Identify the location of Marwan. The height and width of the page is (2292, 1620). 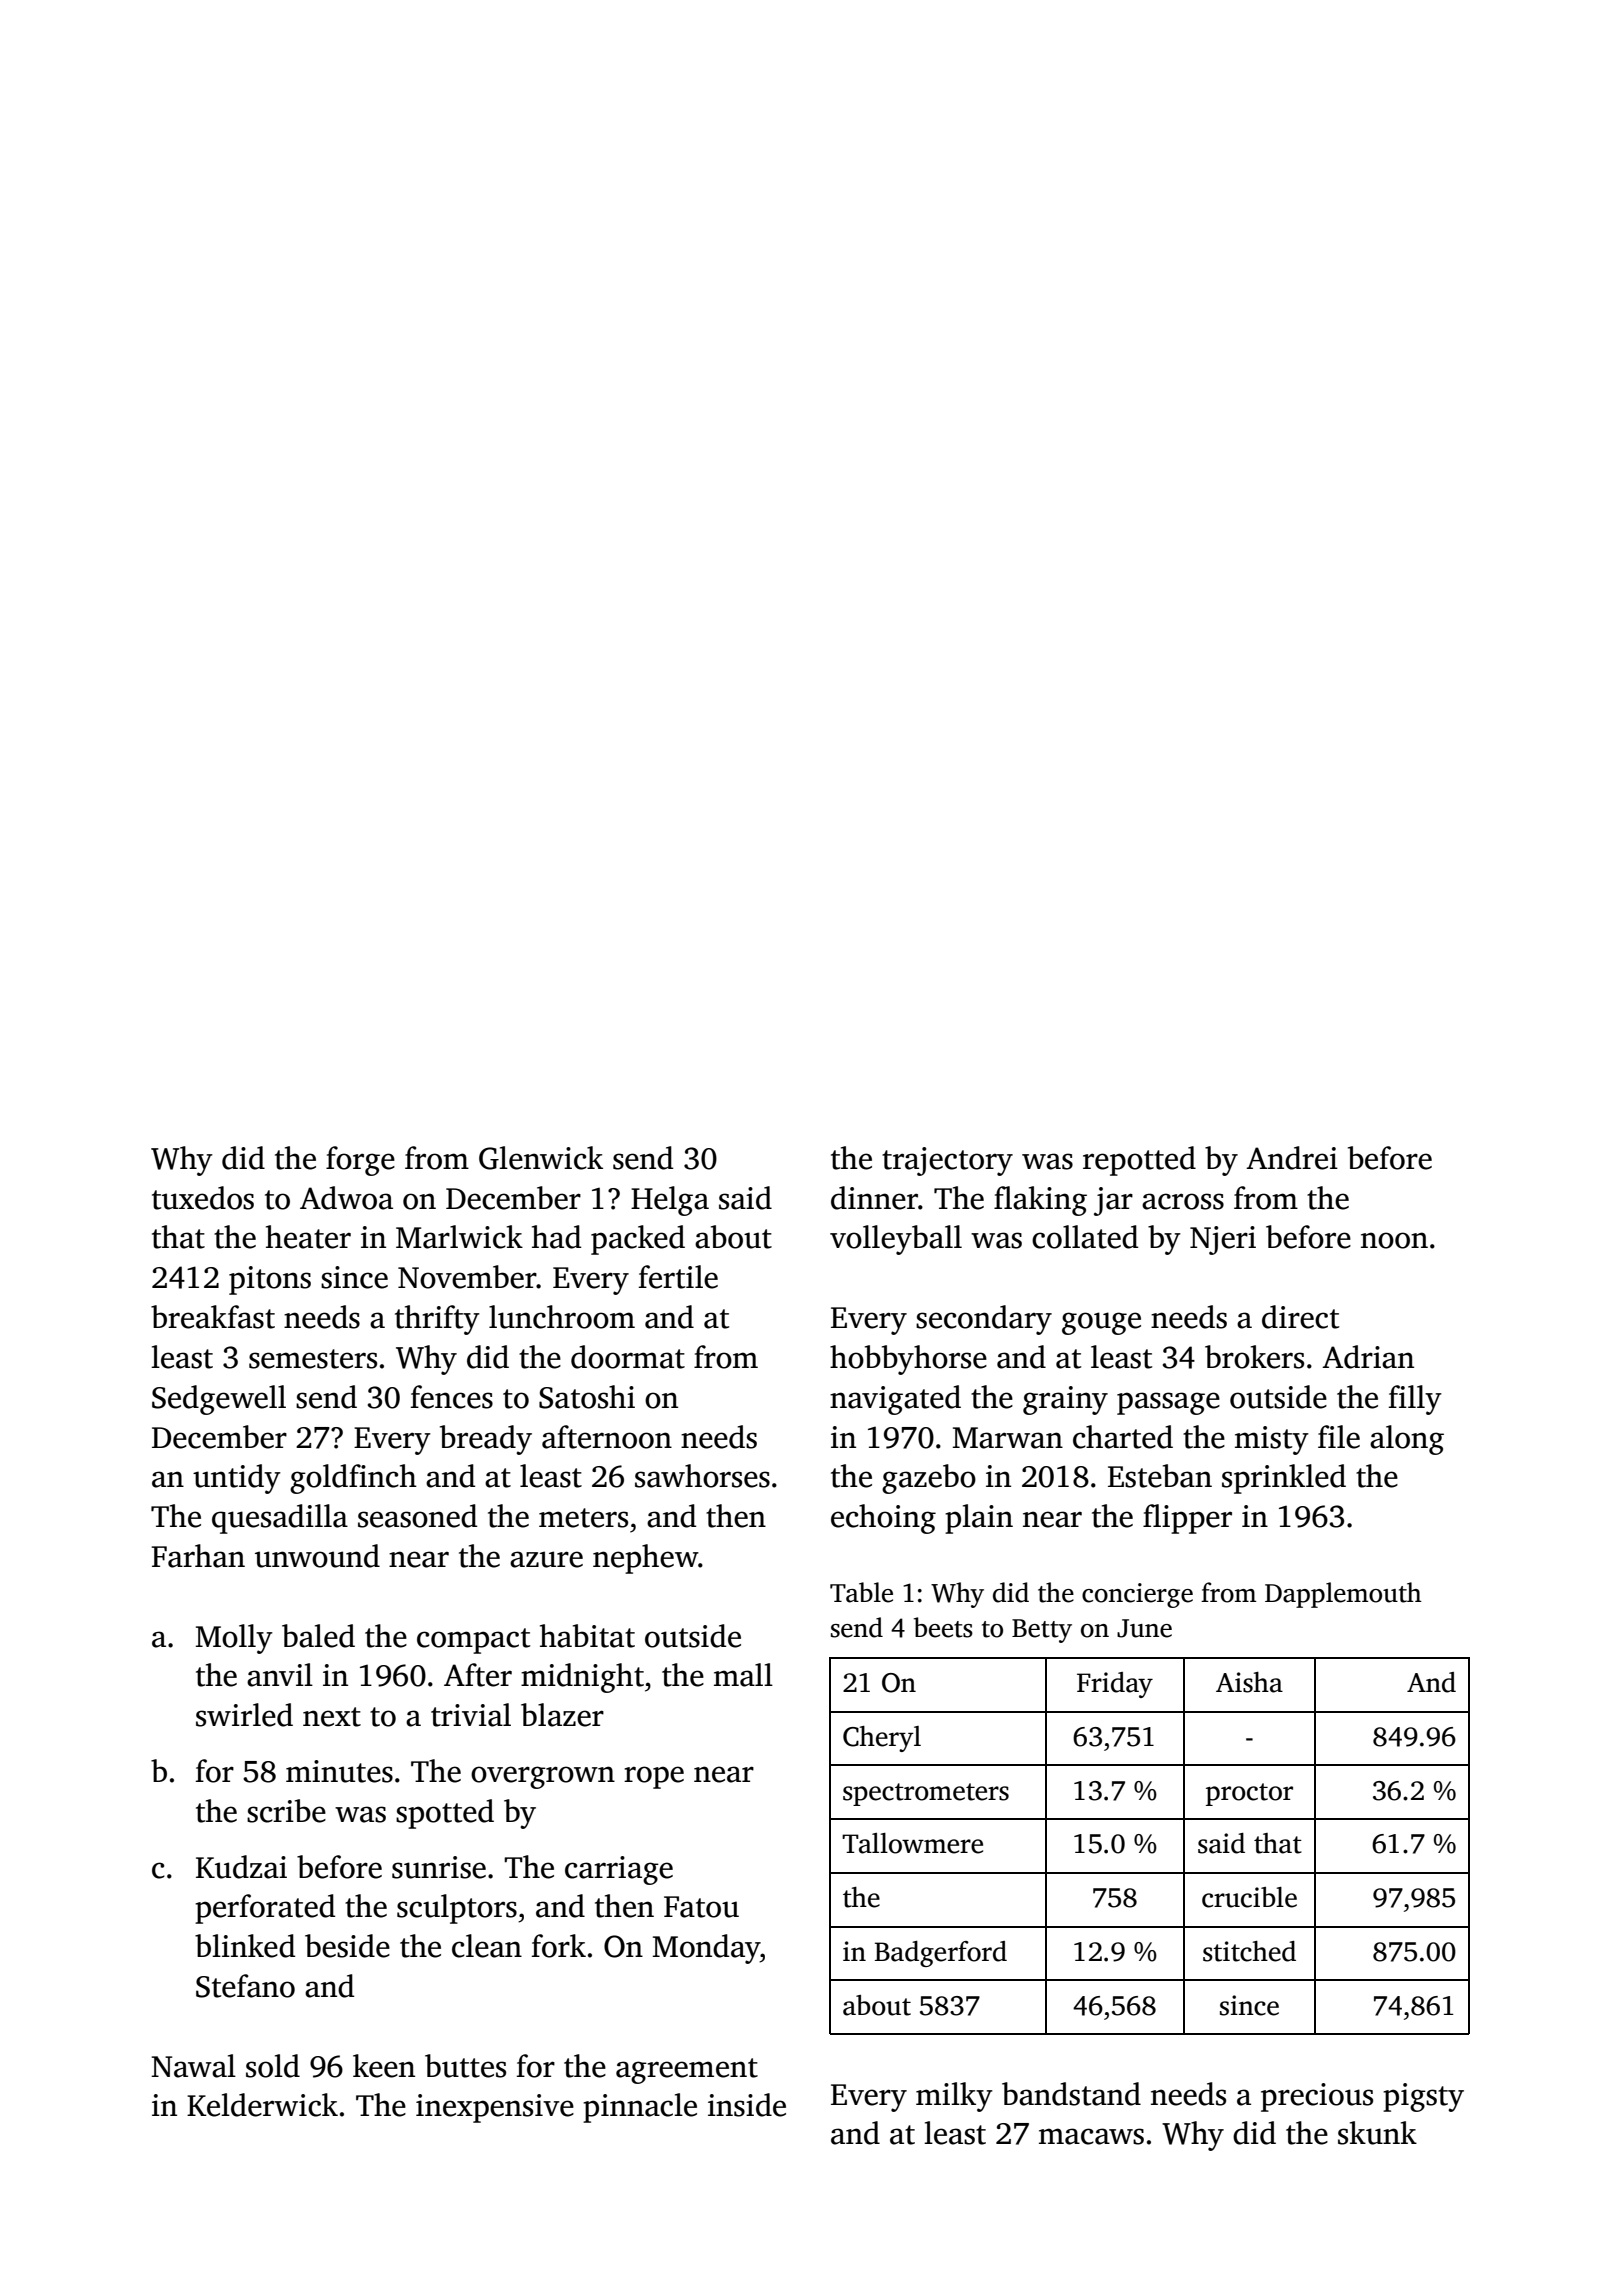
(1008, 1438).
